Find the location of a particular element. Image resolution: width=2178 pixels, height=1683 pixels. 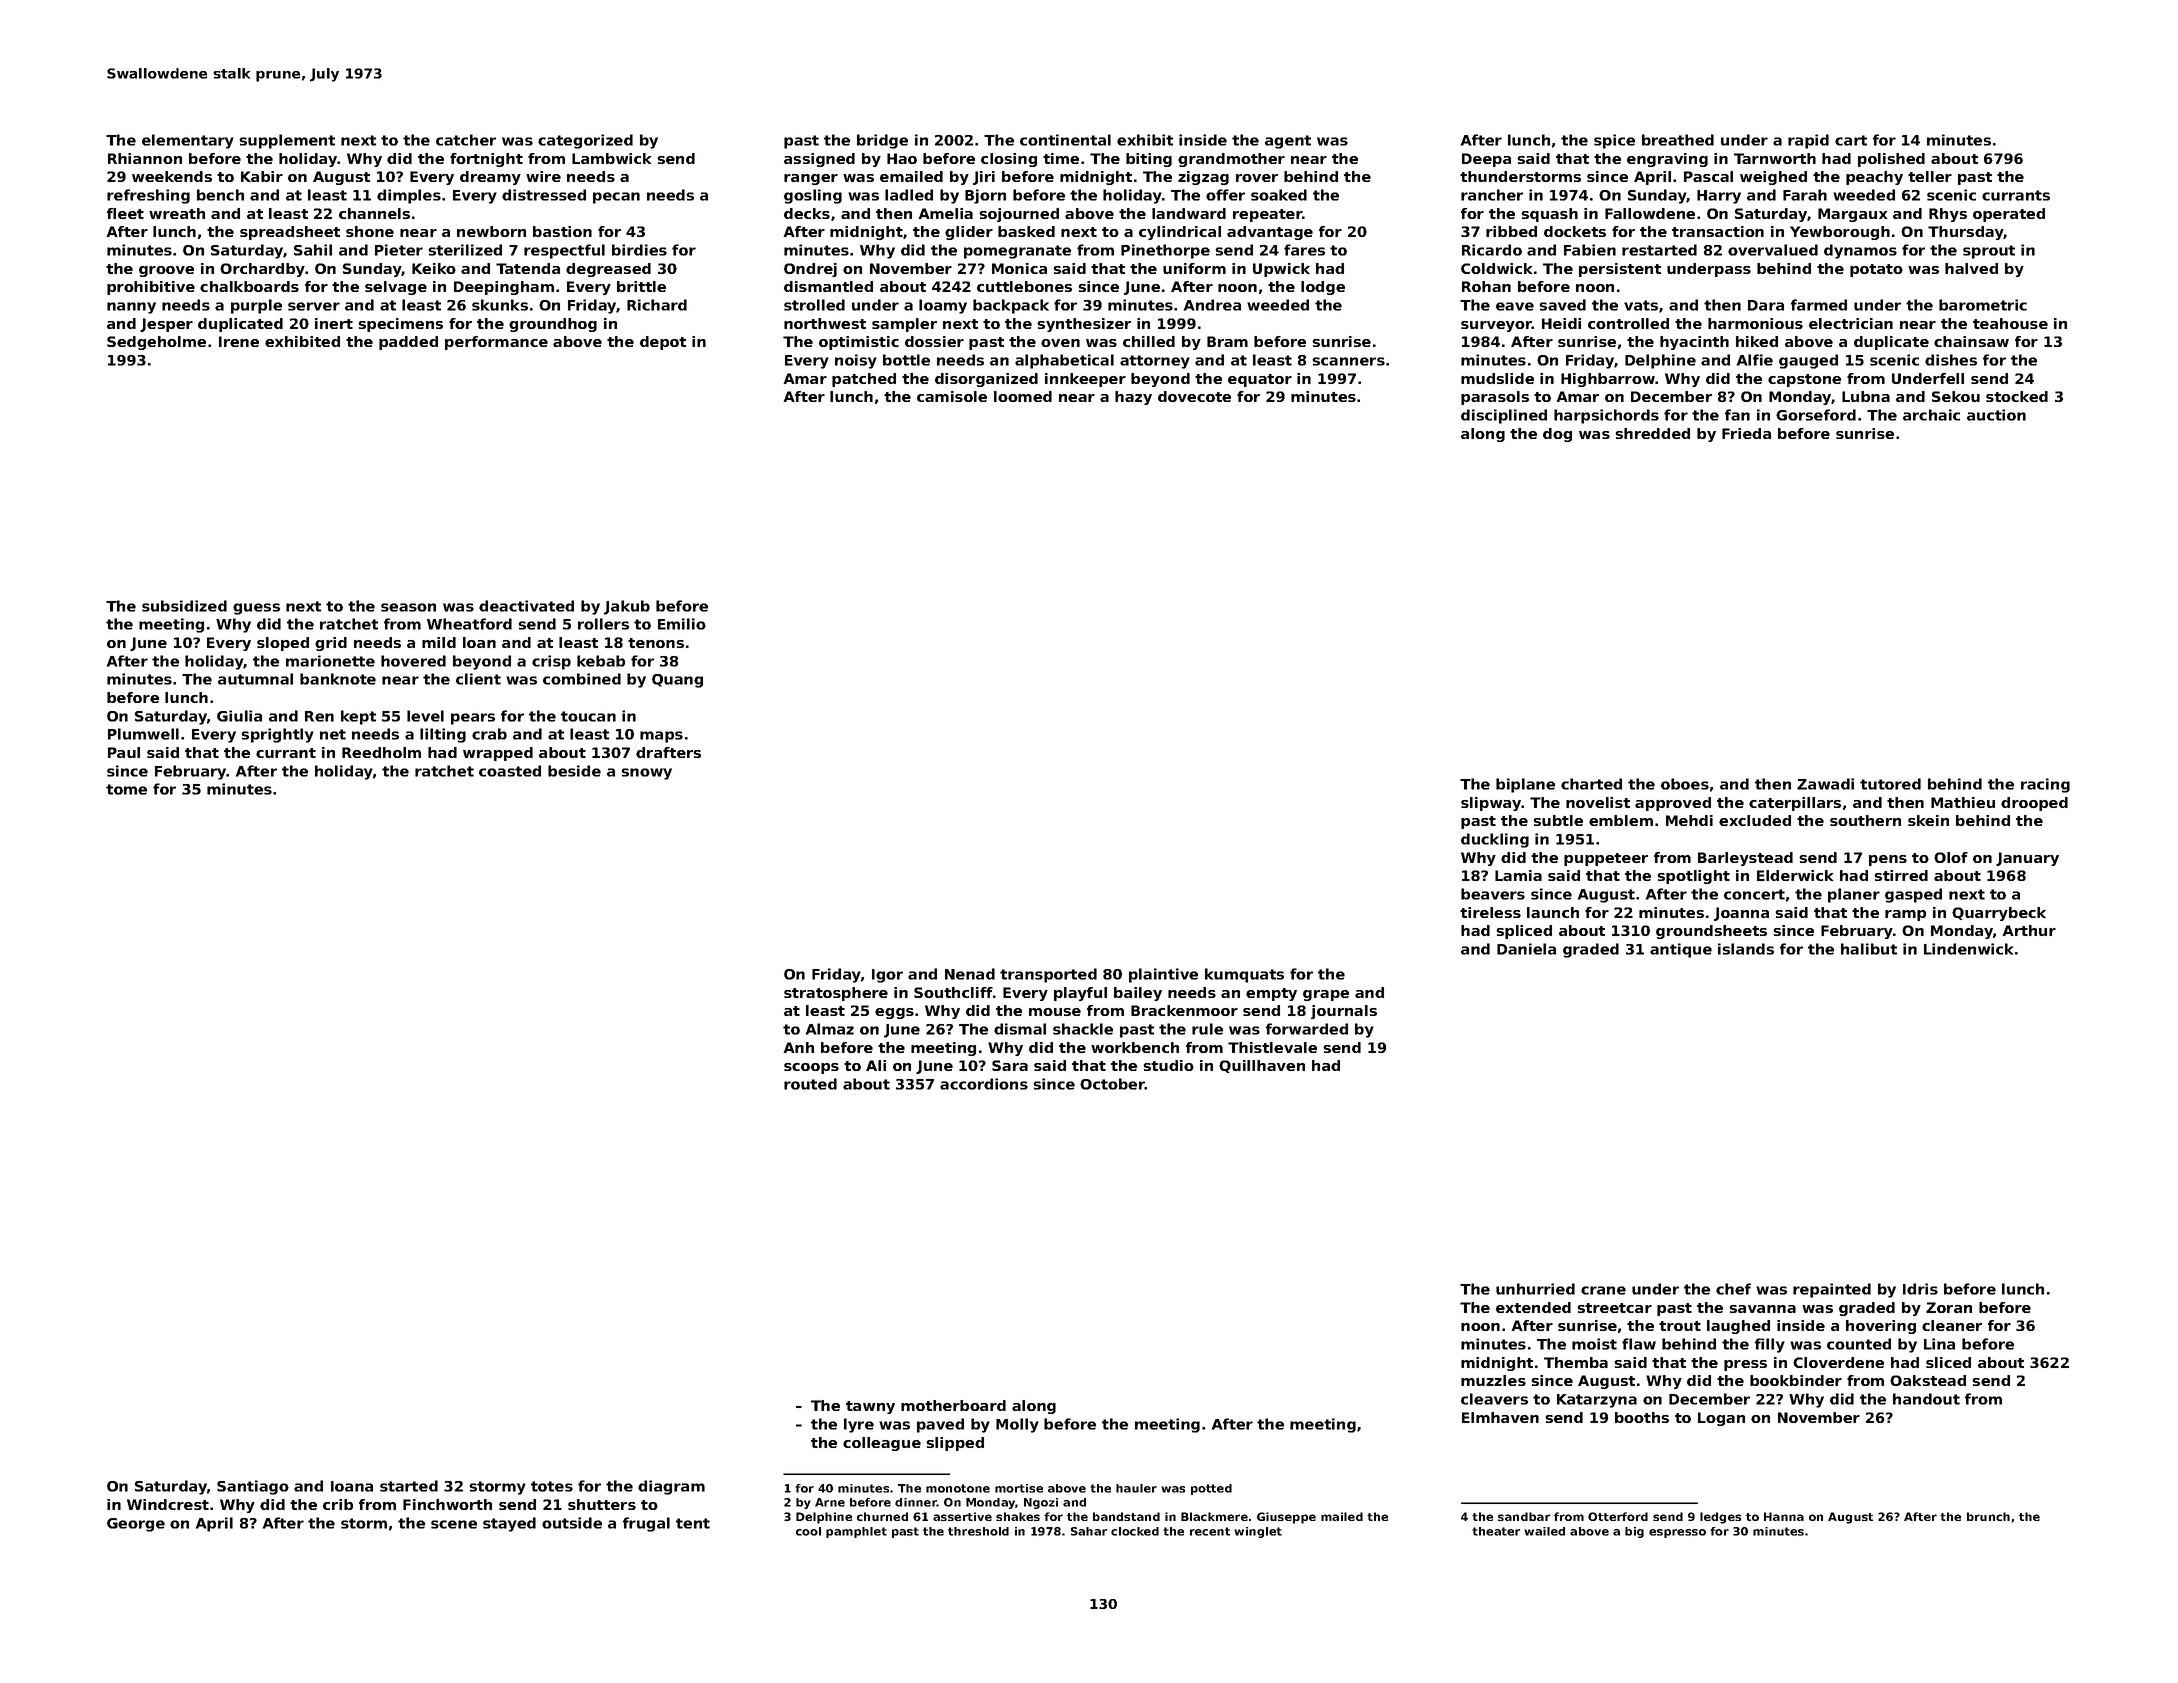

operated is located at coordinates (2009, 215).
